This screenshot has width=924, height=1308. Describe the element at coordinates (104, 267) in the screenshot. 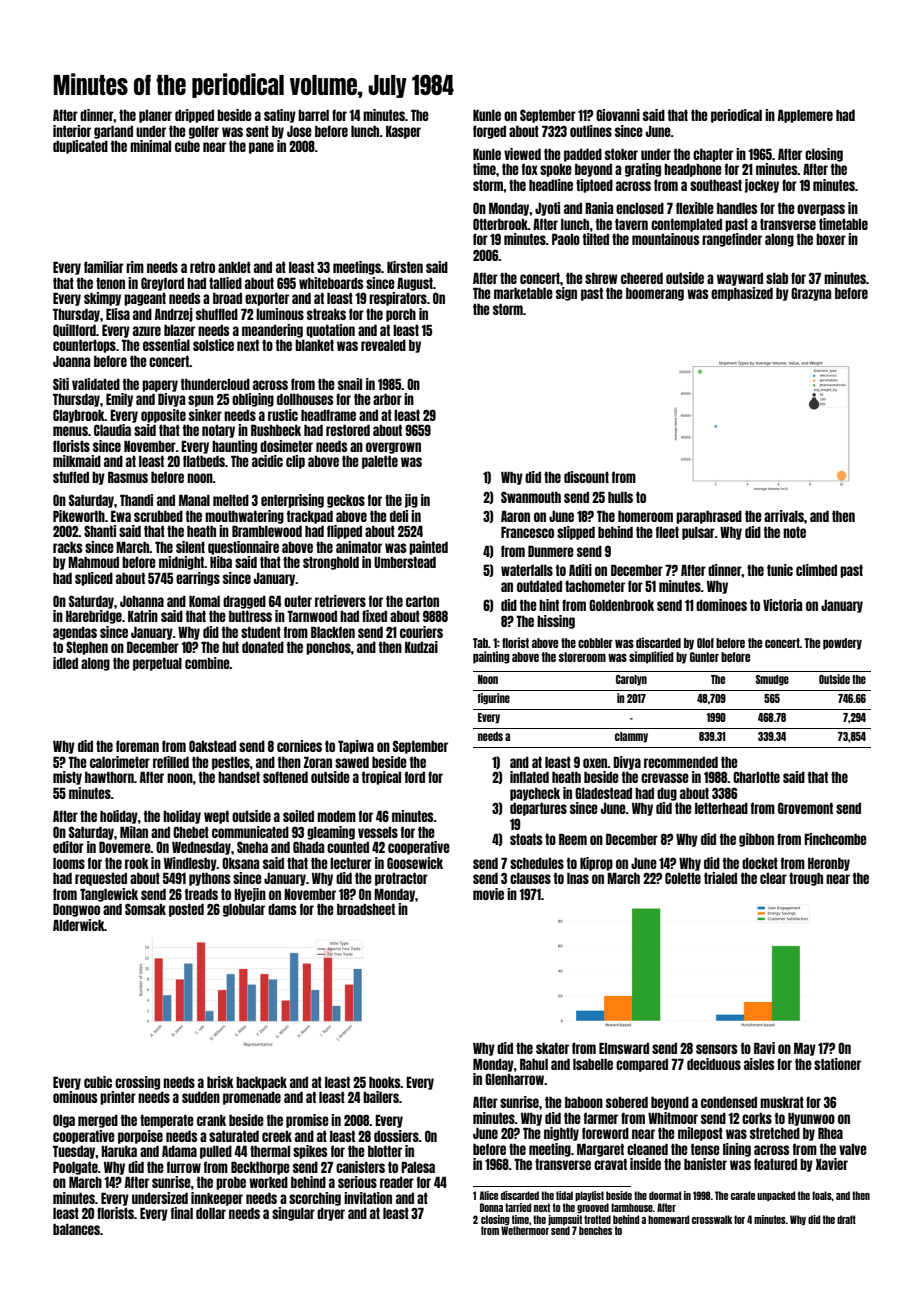

I see `familiar` at that location.
